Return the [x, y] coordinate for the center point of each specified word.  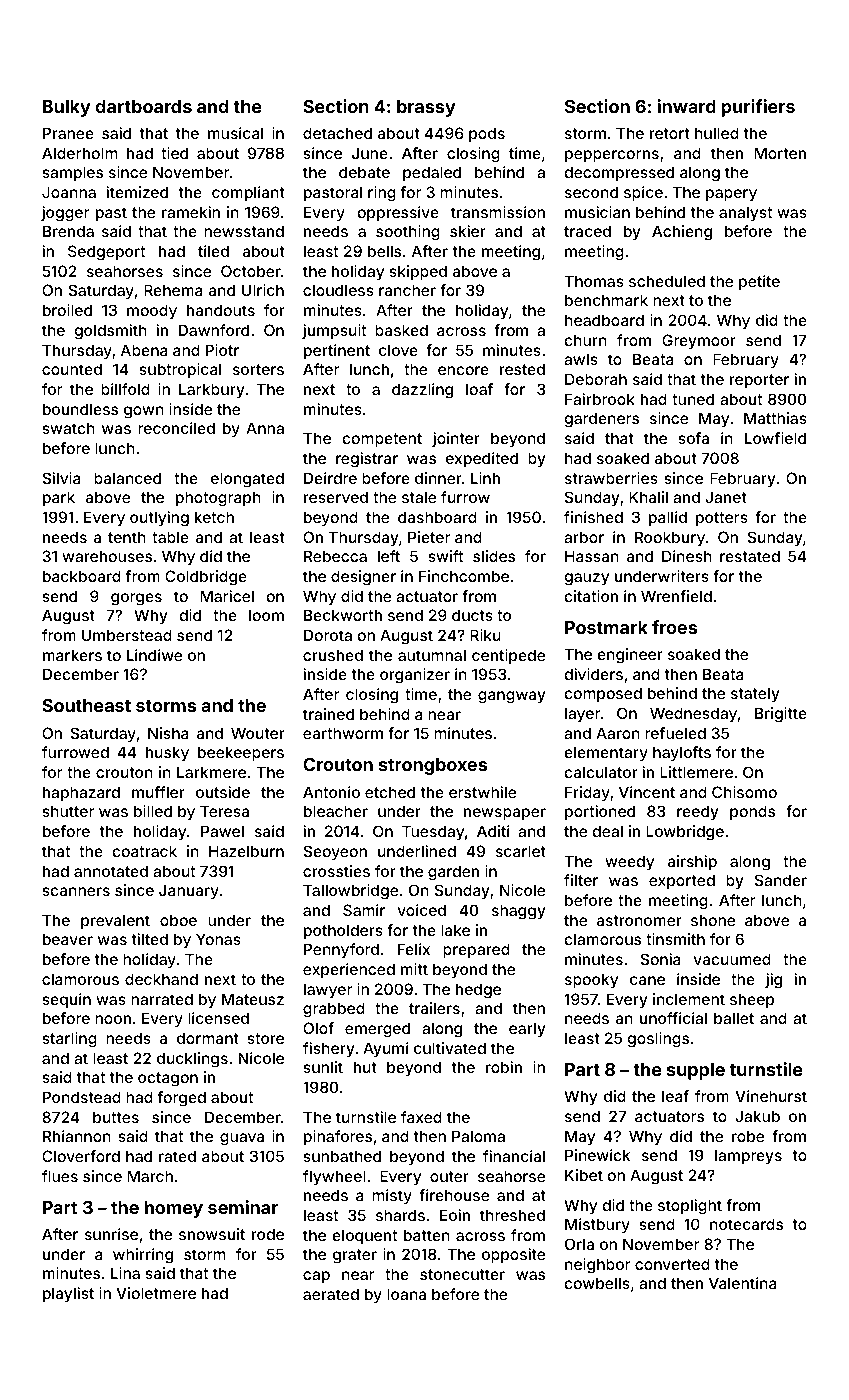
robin [504, 1067]
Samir [364, 910]
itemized [137, 192]
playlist [68, 1294]
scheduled [667, 281]
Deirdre [330, 478]
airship [692, 862]
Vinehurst [771, 1096]
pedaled [432, 173]
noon [113, 1019]
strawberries [611, 478]
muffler [158, 792]
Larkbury [212, 390]
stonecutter [462, 1274]
